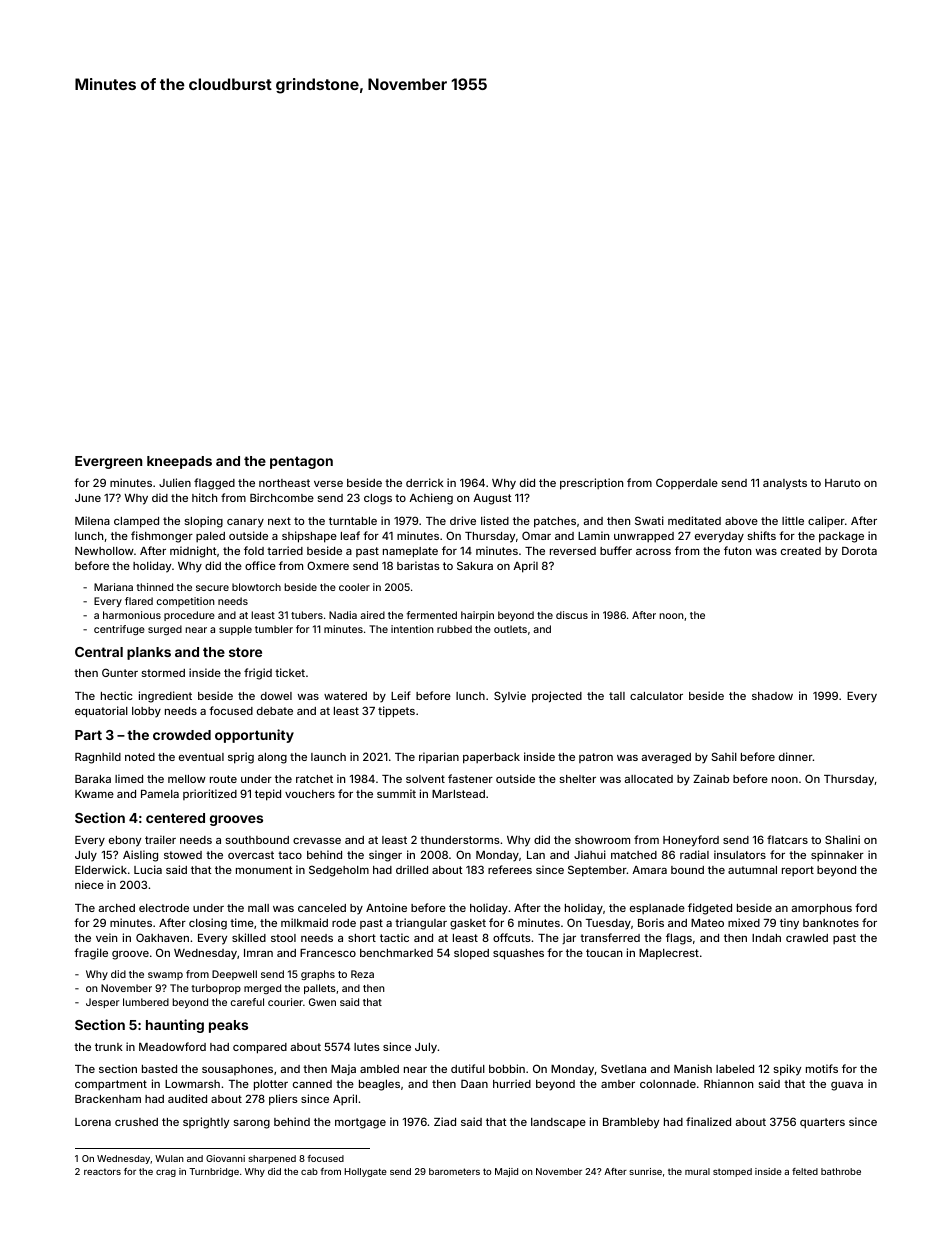  Describe the element at coordinates (108, 462) in the document. I see `Evergreen` at that location.
